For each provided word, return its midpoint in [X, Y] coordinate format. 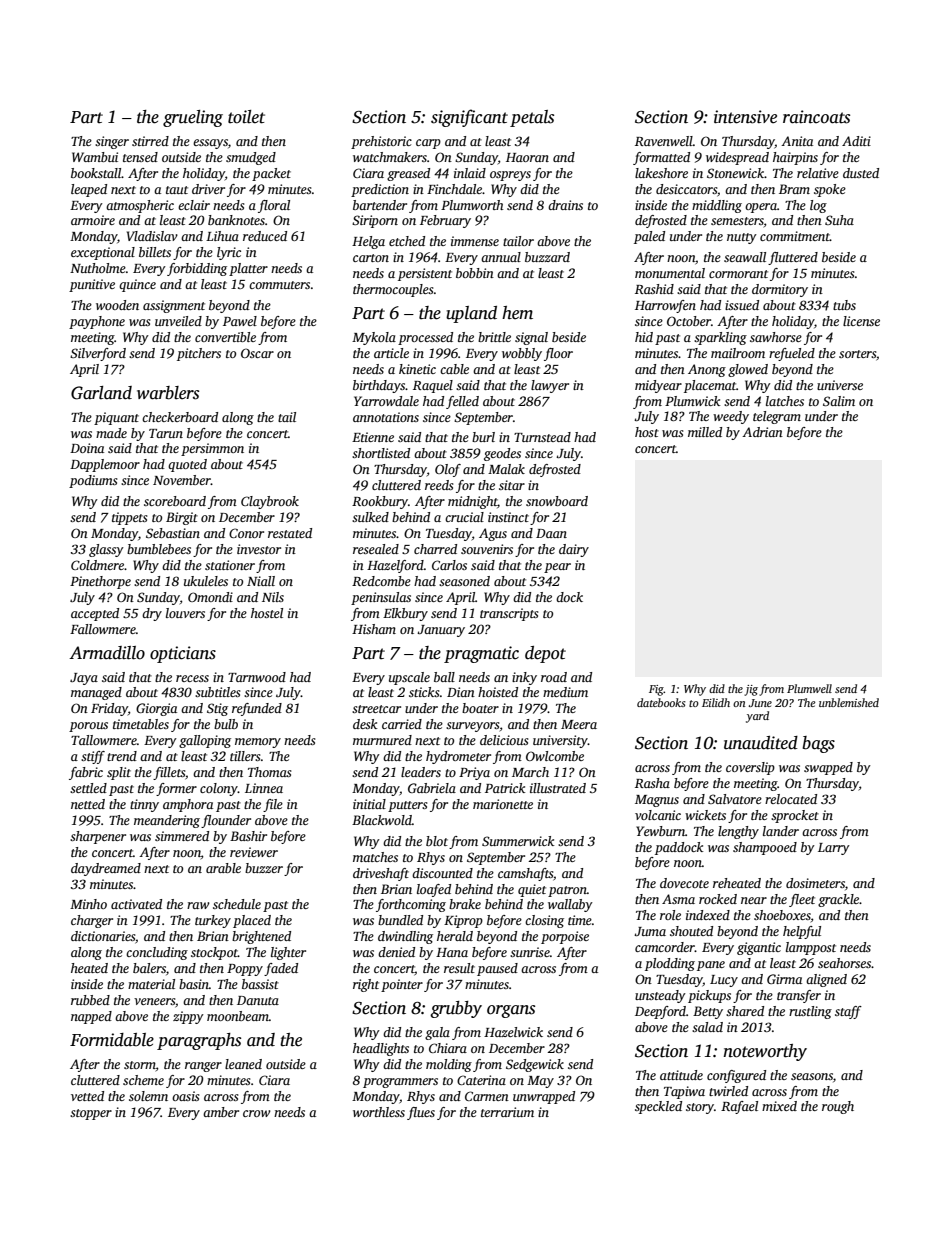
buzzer [264, 868]
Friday [109, 709]
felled [462, 402]
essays [210, 144]
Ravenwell [664, 141]
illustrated [558, 788]
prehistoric [381, 142]
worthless [379, 1112]
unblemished [849, 702]
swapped [828, 768]
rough [838, 1107]
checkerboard [180, 417]
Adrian [762, 432]
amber [221, 1112]
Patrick [505, 788]
